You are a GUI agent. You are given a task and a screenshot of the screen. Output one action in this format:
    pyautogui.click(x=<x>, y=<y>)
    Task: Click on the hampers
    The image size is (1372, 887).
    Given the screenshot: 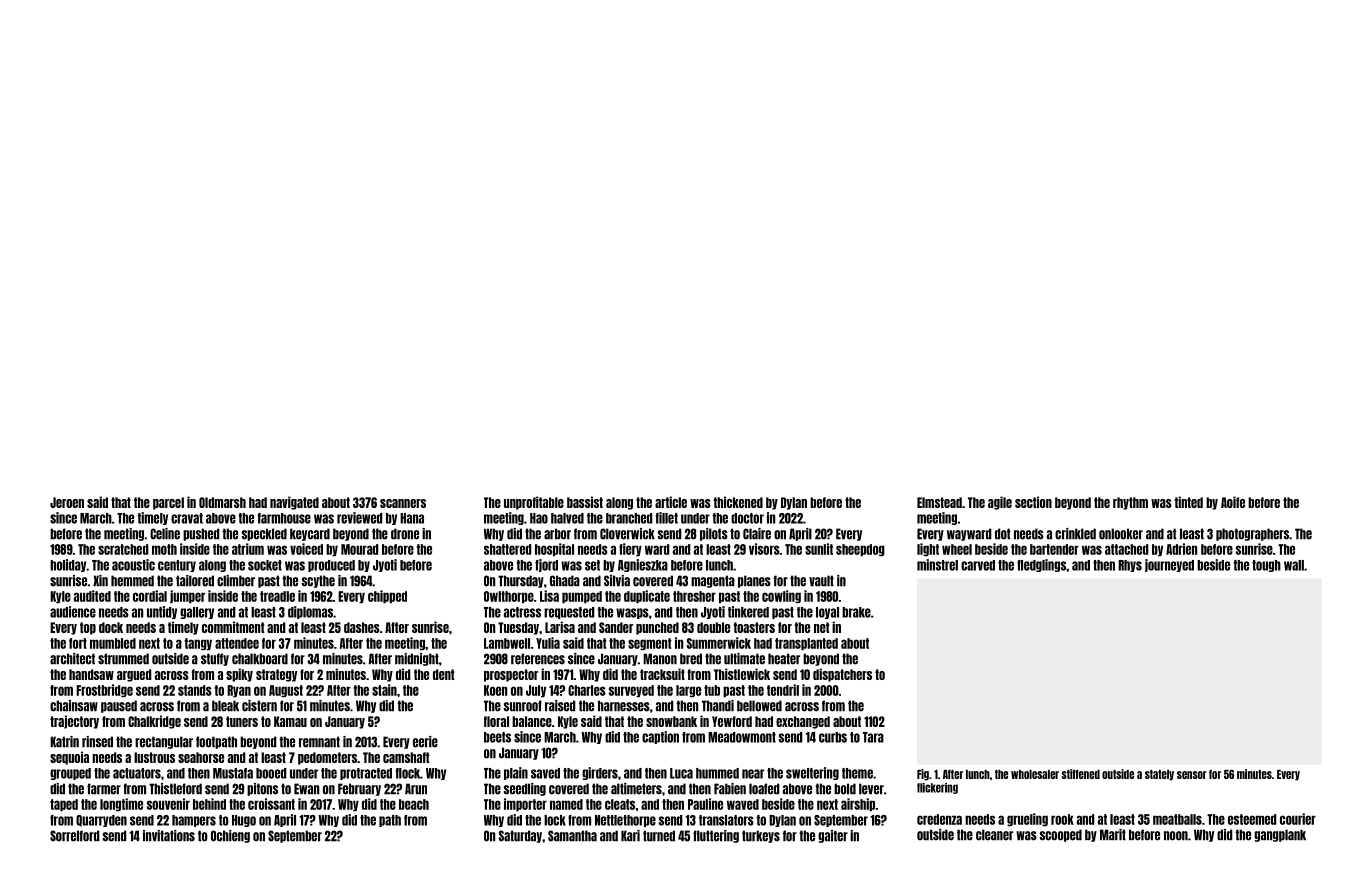 What is the action you would take?
    pyautogui.click(x=194, y=821)
